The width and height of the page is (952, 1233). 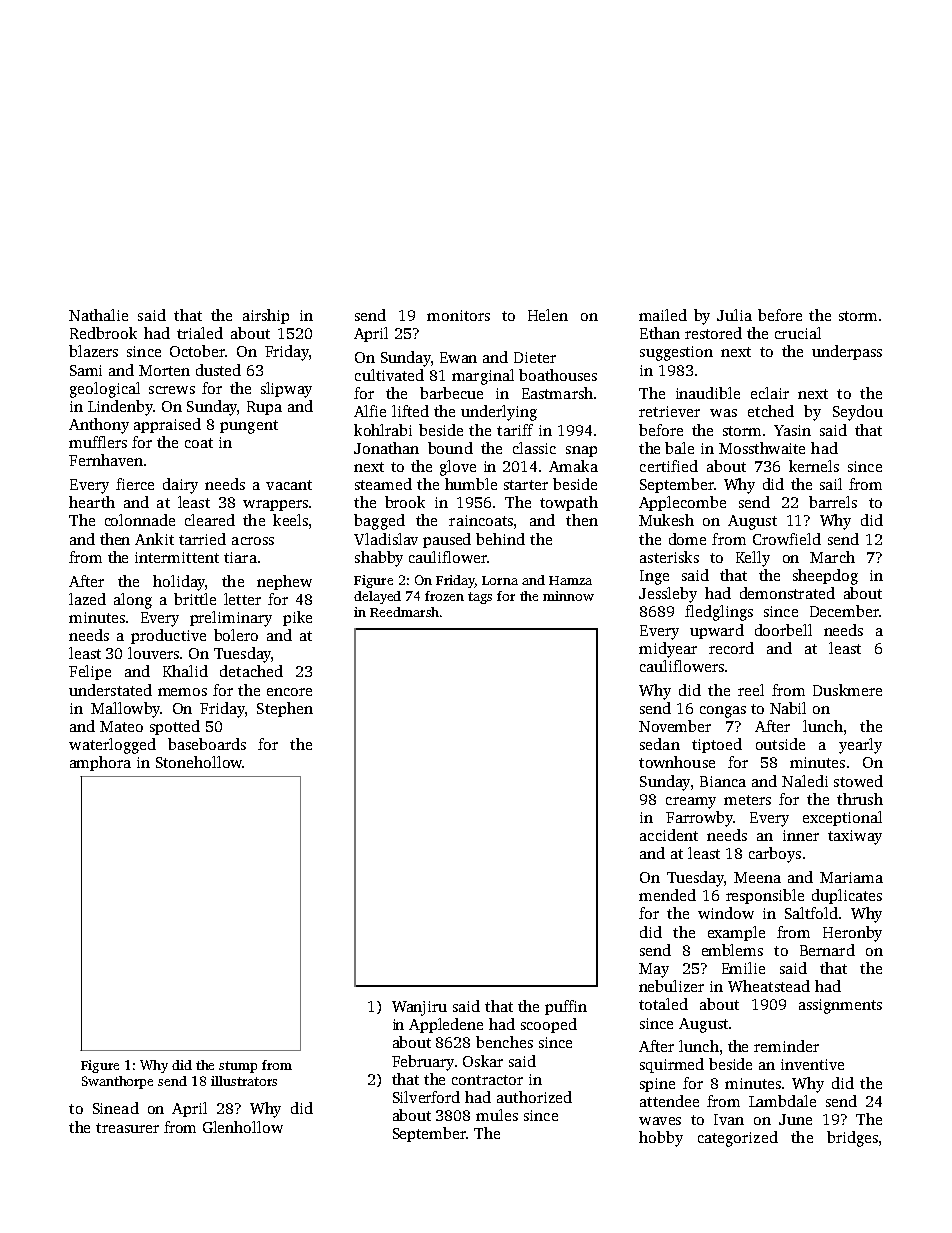 I want to click on Nathalie, so click(x=98, y=315).
